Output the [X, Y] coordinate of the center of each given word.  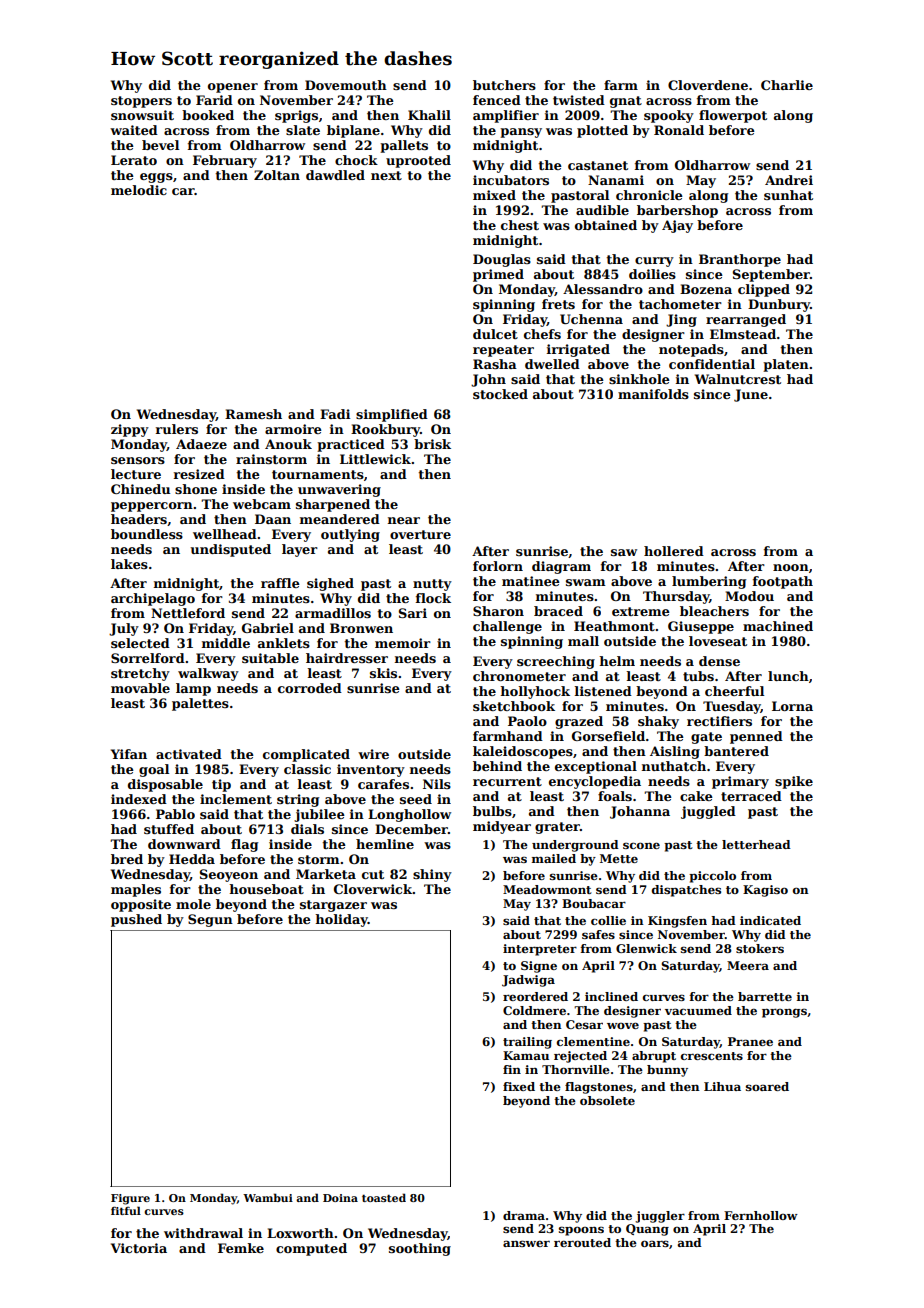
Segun [210, 920]
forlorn [498, 566]
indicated [770, 920]
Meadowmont [547, 889]
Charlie [787, 85]
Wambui [268, 1197]
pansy [521, 133]
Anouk [288, 444]
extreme [641, 611]
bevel [160, 145]
